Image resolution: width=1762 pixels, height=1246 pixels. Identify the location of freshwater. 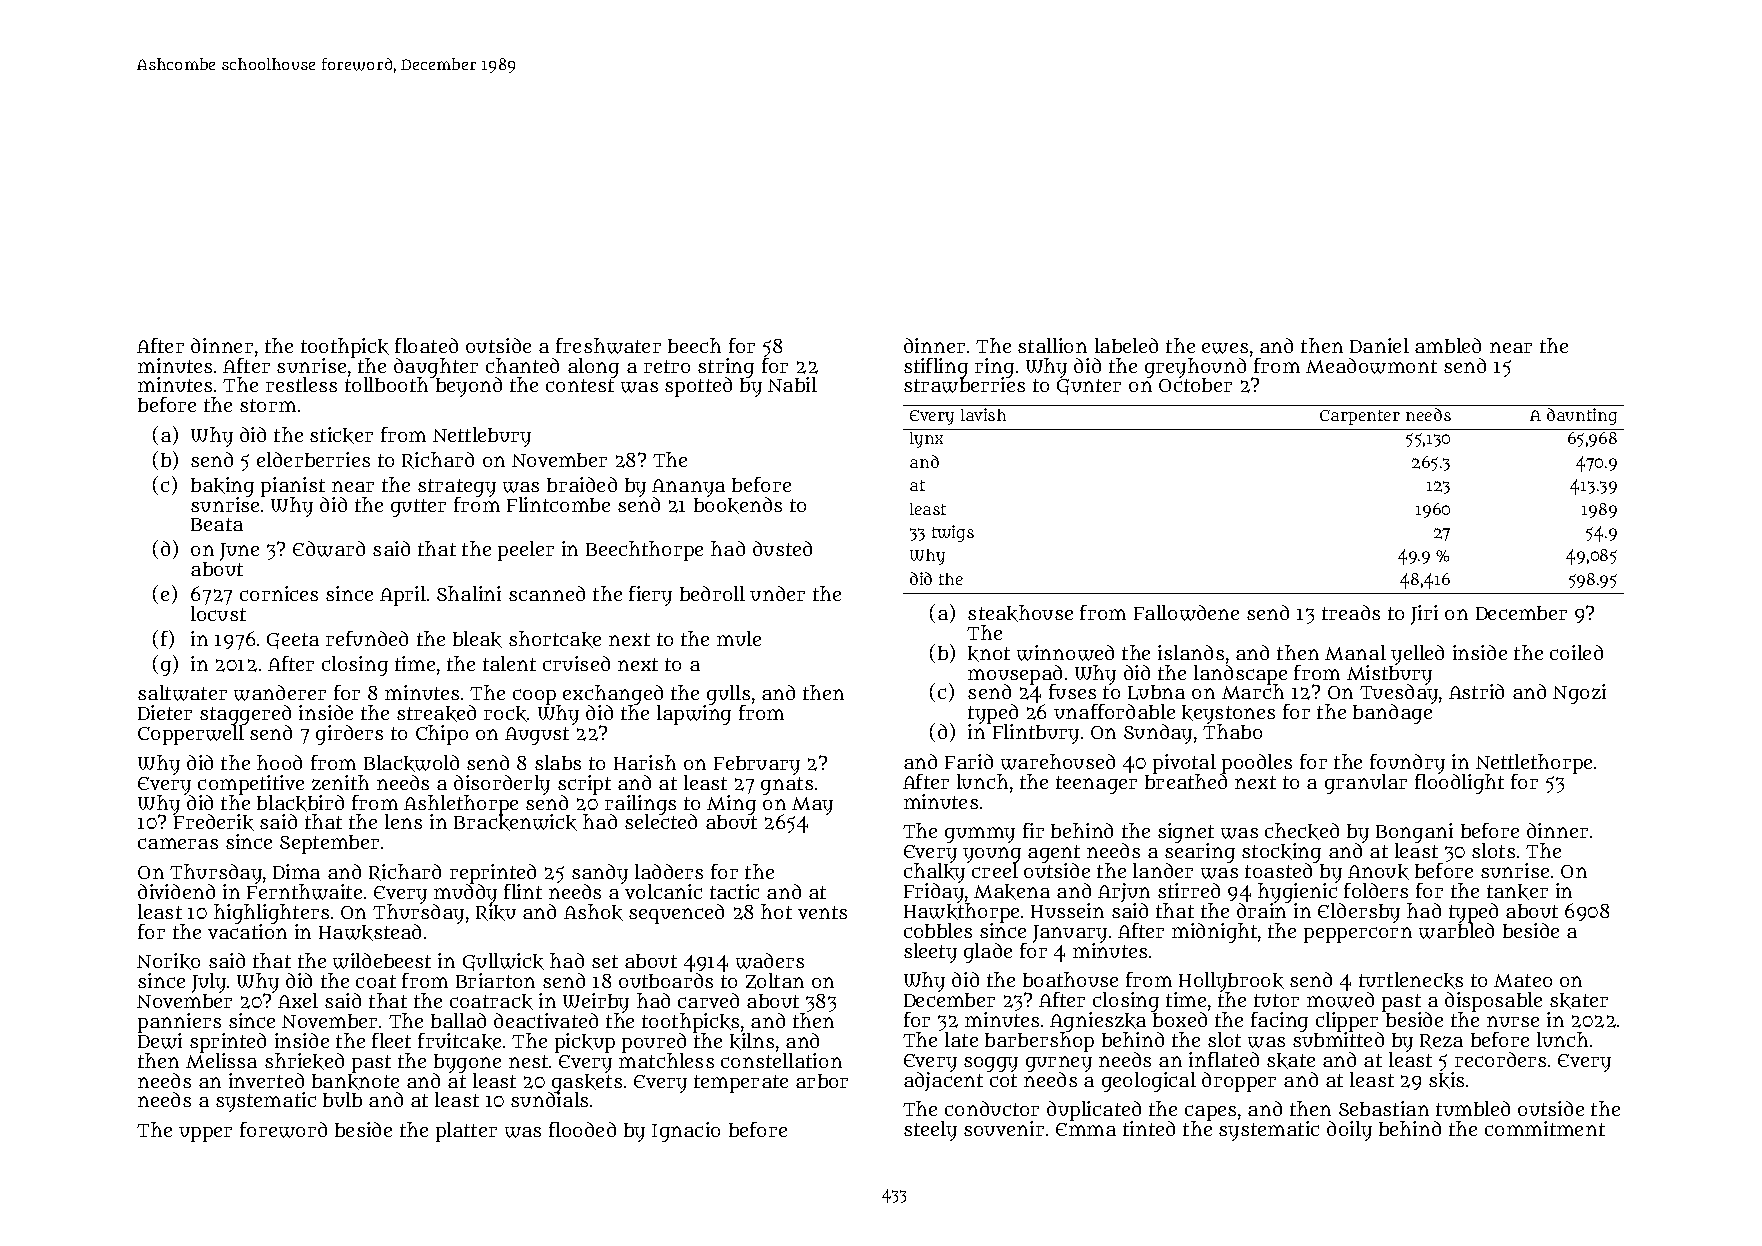
(608, 346).
